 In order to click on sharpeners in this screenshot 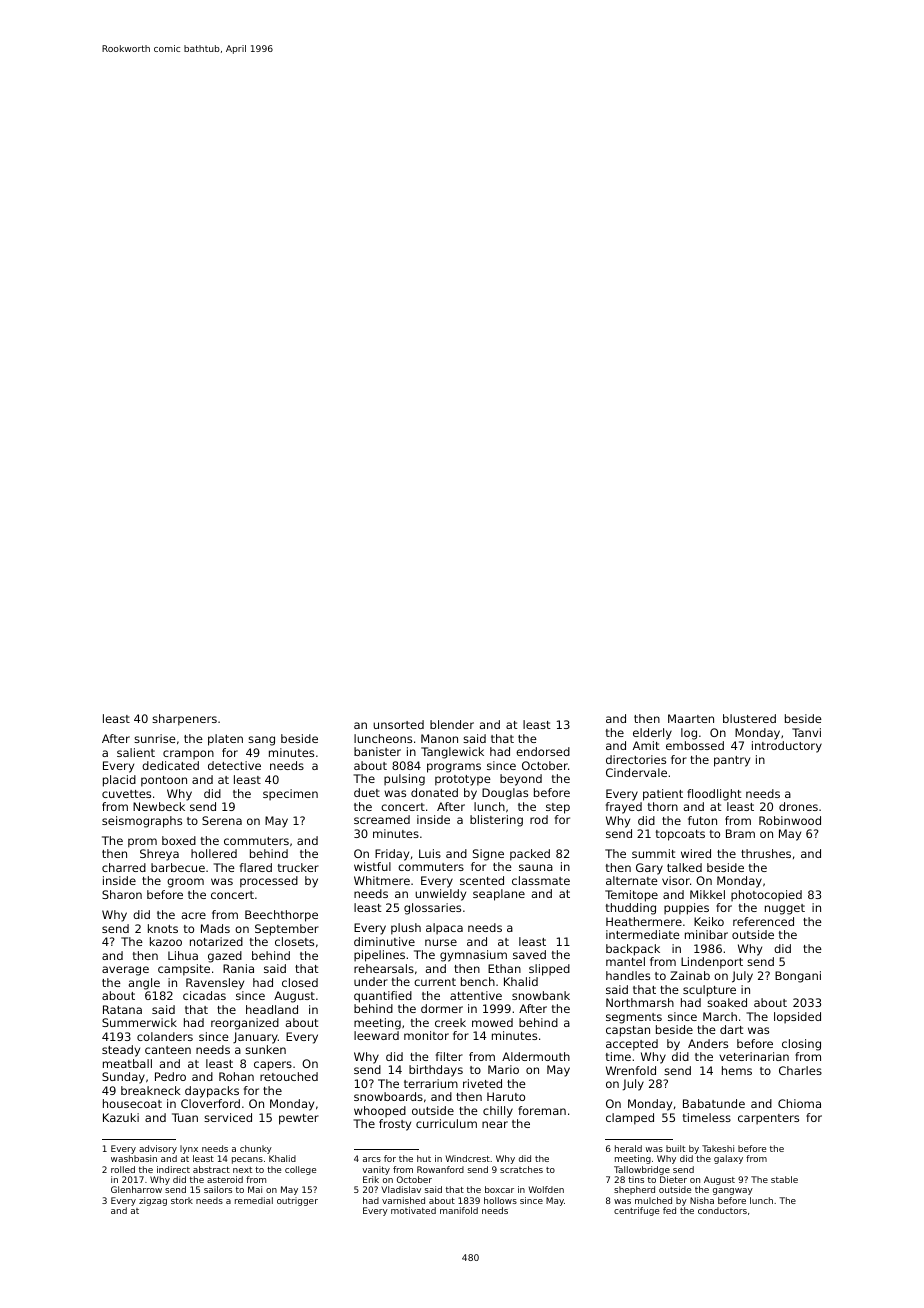, I will do `click(184, 720)`.
